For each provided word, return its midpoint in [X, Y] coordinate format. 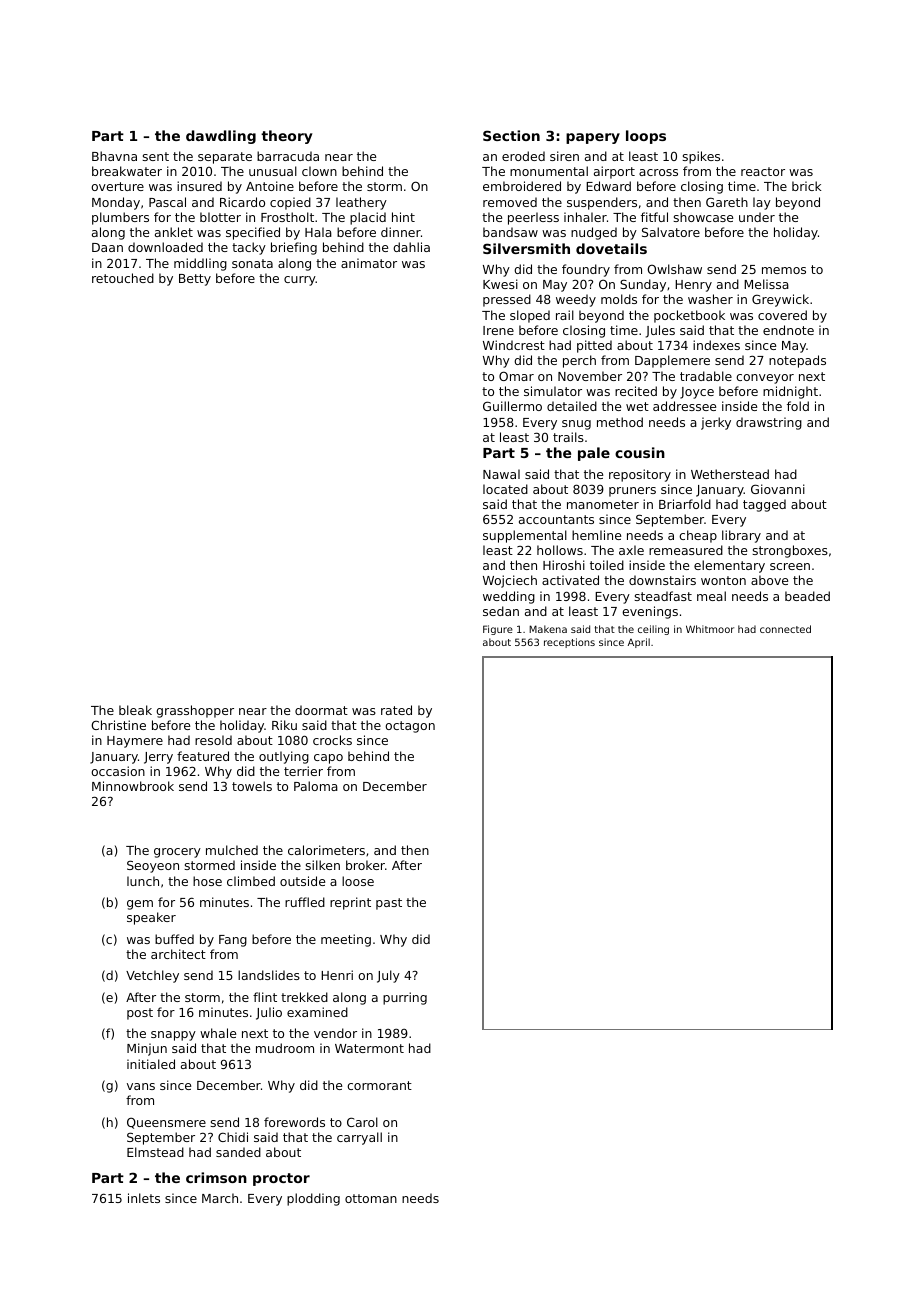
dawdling [221, 137]
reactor [763, 171]
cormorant [379, 1085]
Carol [362, 1122]
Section [511, 135]
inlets [144, 1198]
